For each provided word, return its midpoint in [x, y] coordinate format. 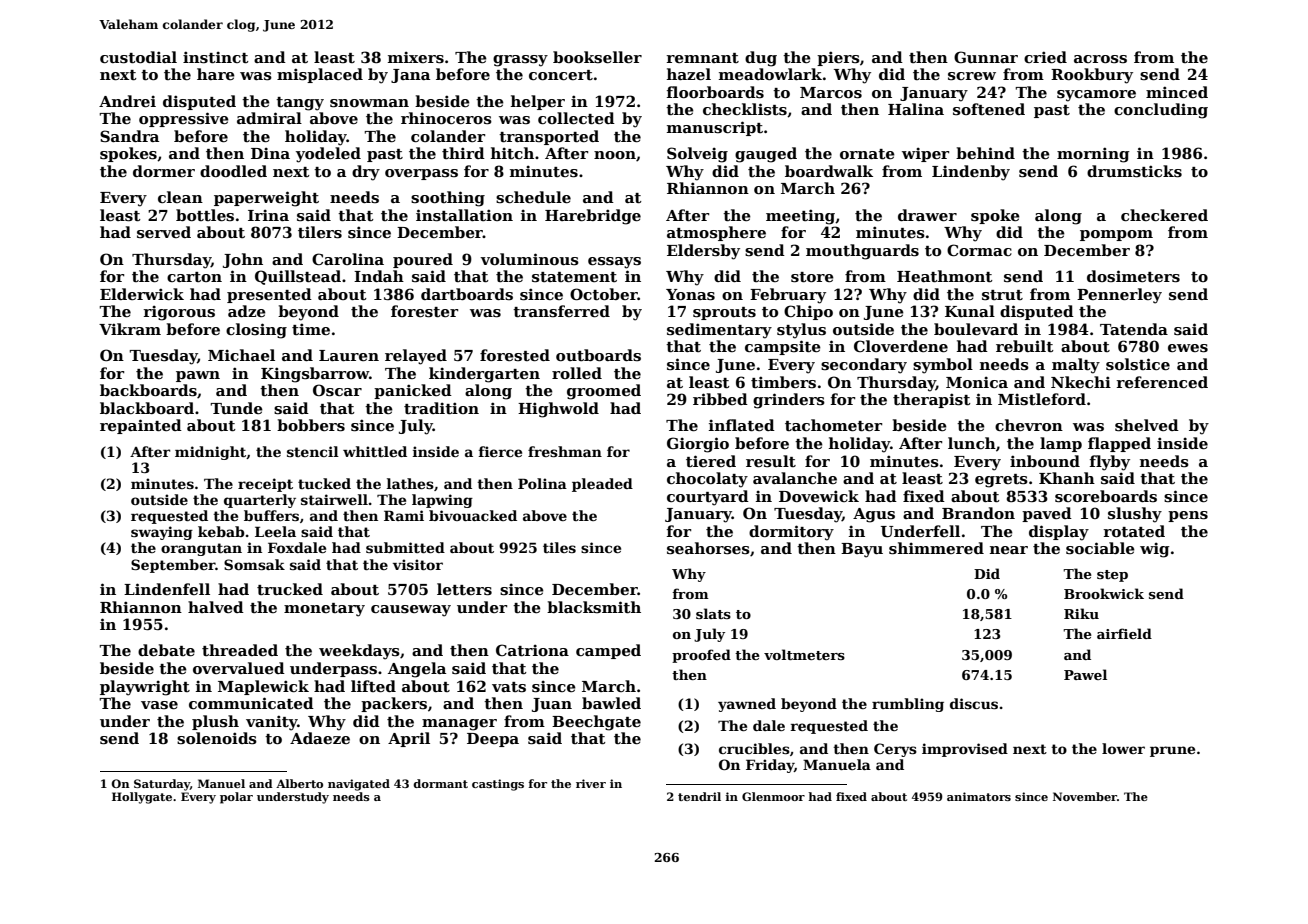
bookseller [597, 57]
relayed [416, 357]
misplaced [320, 75]
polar [236, 798]
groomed [604, 392]
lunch [972, 443]
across [1100, 59]
